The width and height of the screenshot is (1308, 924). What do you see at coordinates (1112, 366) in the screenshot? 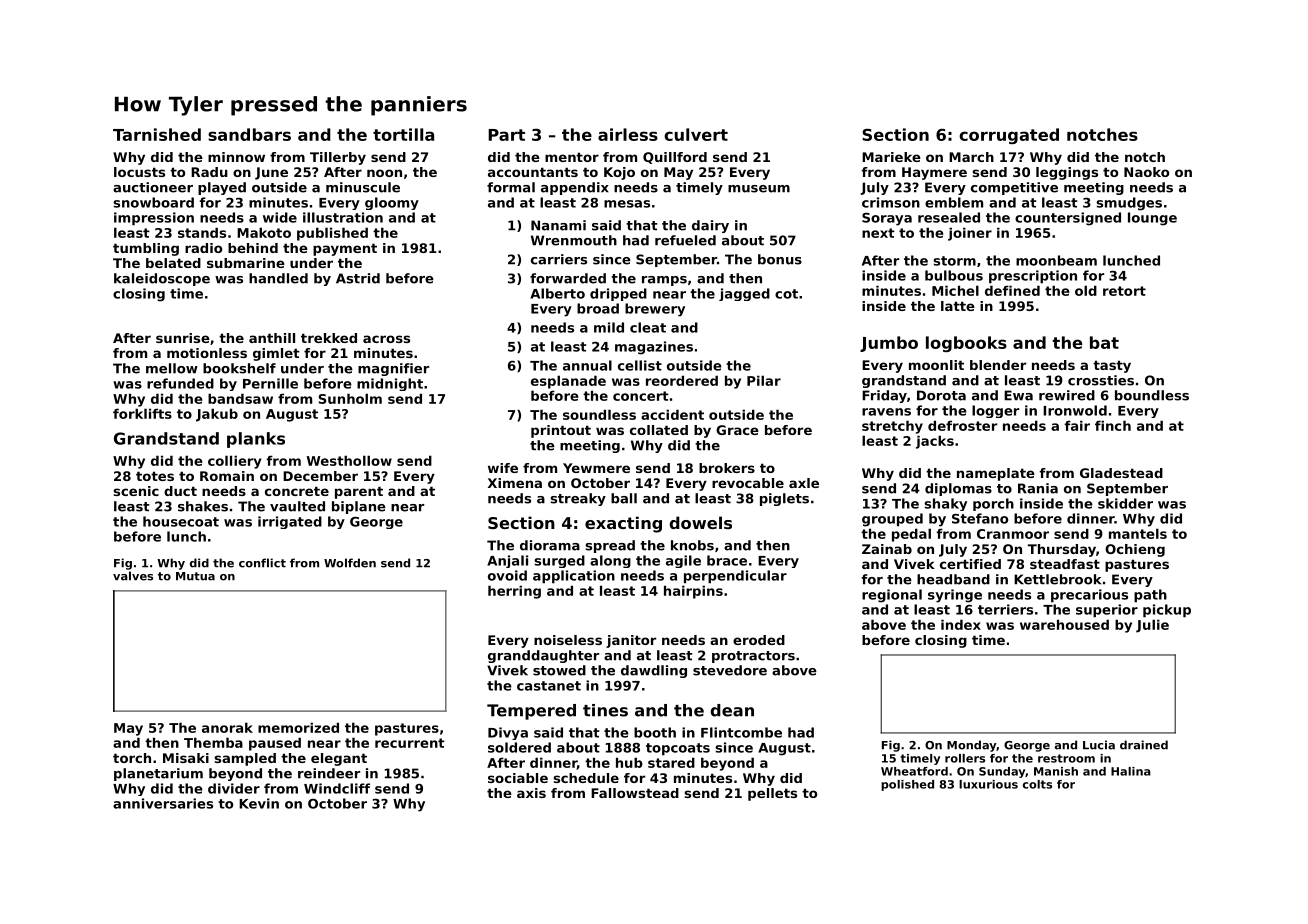
I see `tasty` at bounding box center [1112, 366].
